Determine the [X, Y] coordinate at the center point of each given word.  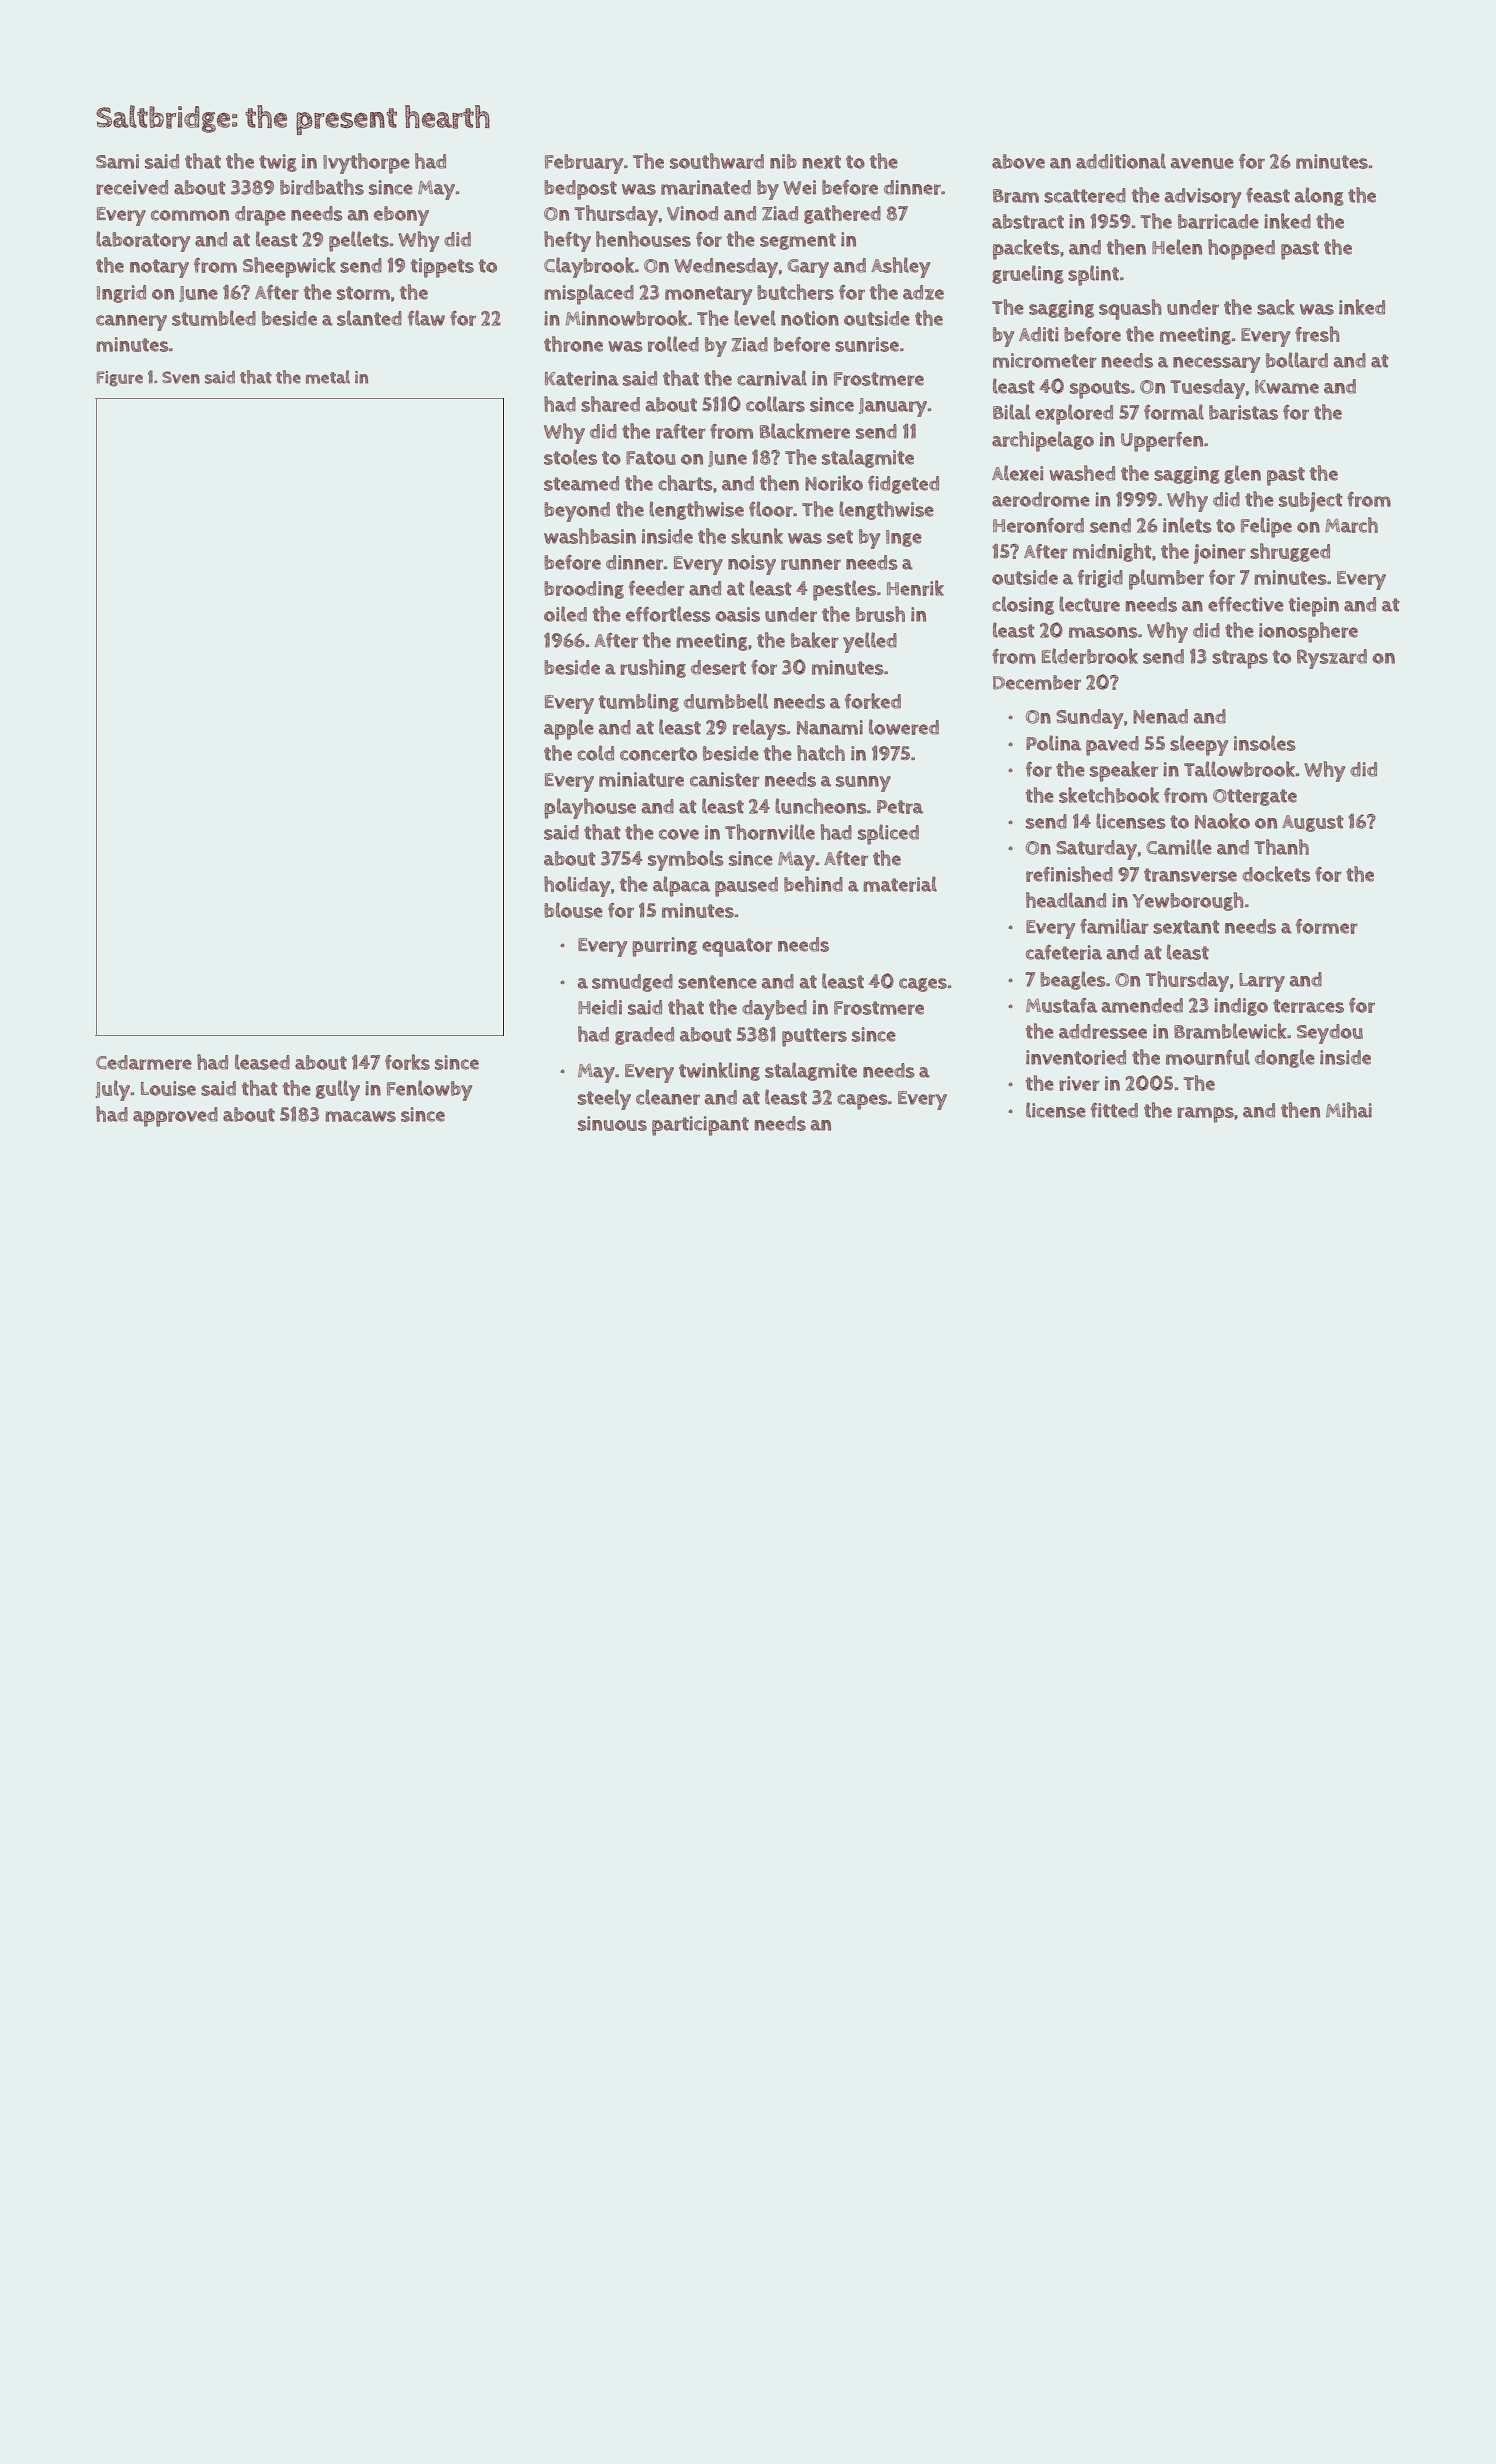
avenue [1202, 163]
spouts [1100, 389]
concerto [658, 754]
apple [569, 729]
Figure [120, 378]
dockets [1276, 874]
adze [923, 292]
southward [717, 161]
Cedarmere [144, 1062]
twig [278, 163]
